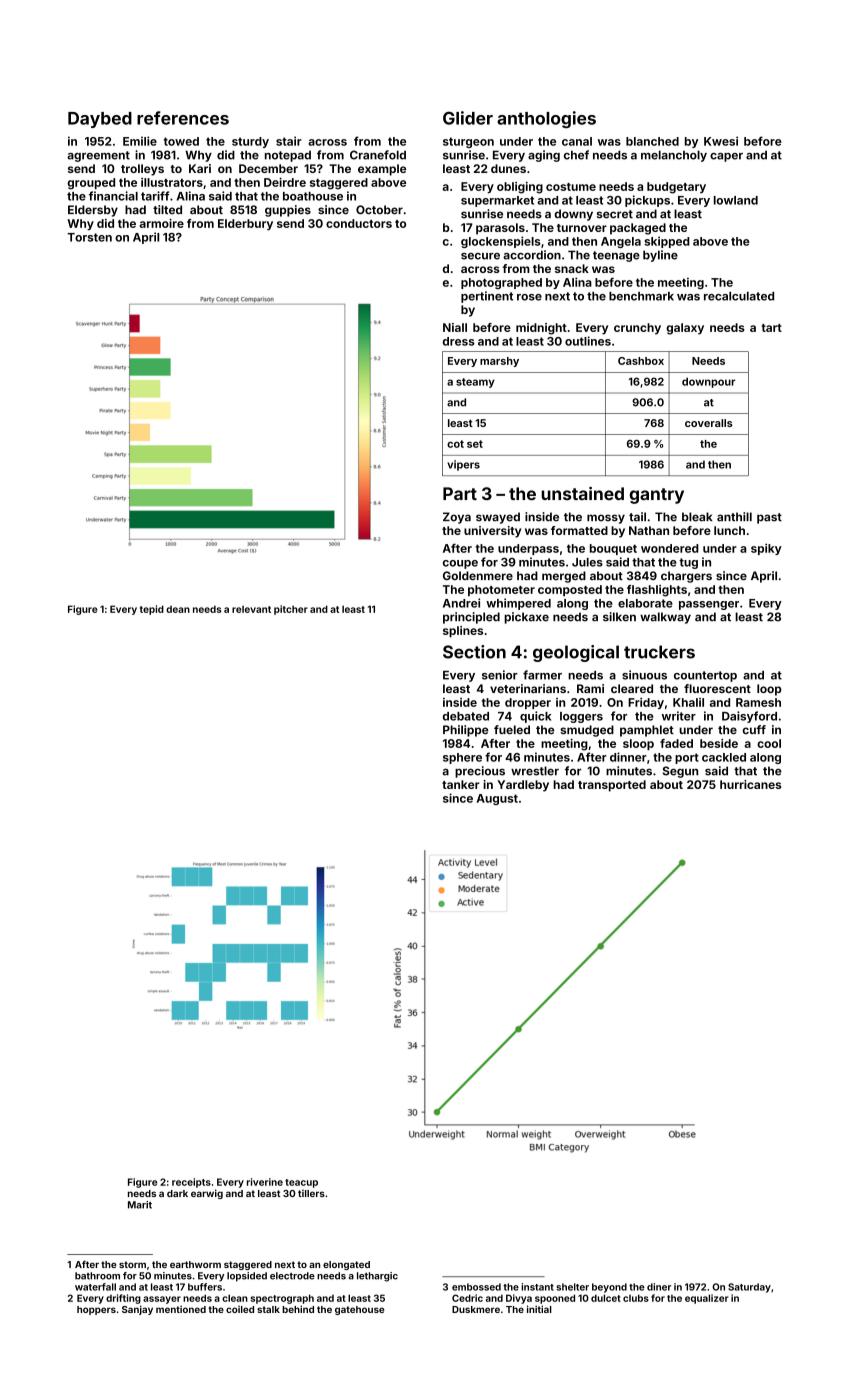 This screenshot has width=849, height=1400. Describe the element at coordinates (539, 1309) in the screenshot. I see `initial` at that location.
